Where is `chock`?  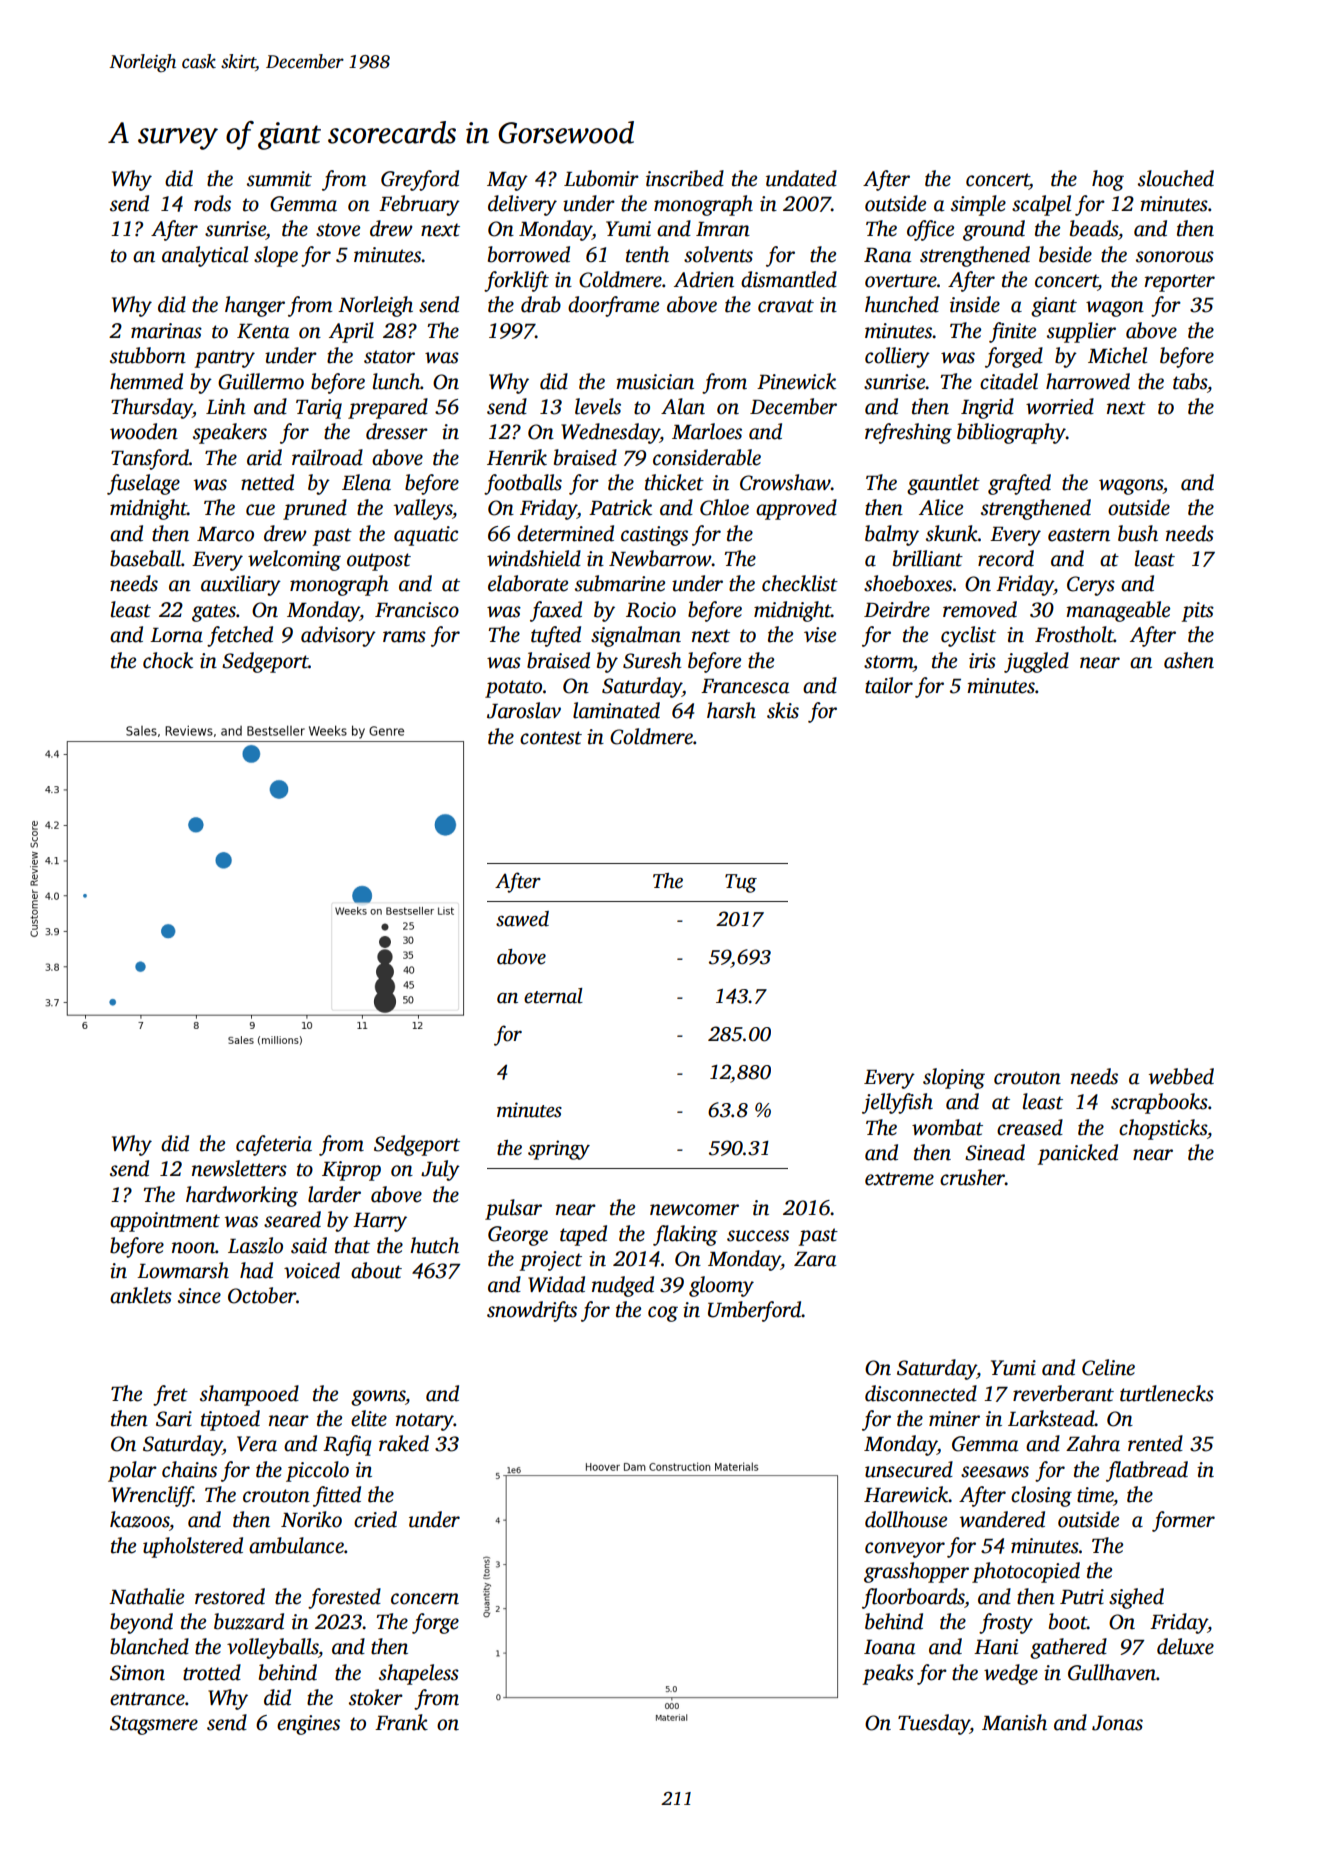 chock is located at coordinates (168, 660).
